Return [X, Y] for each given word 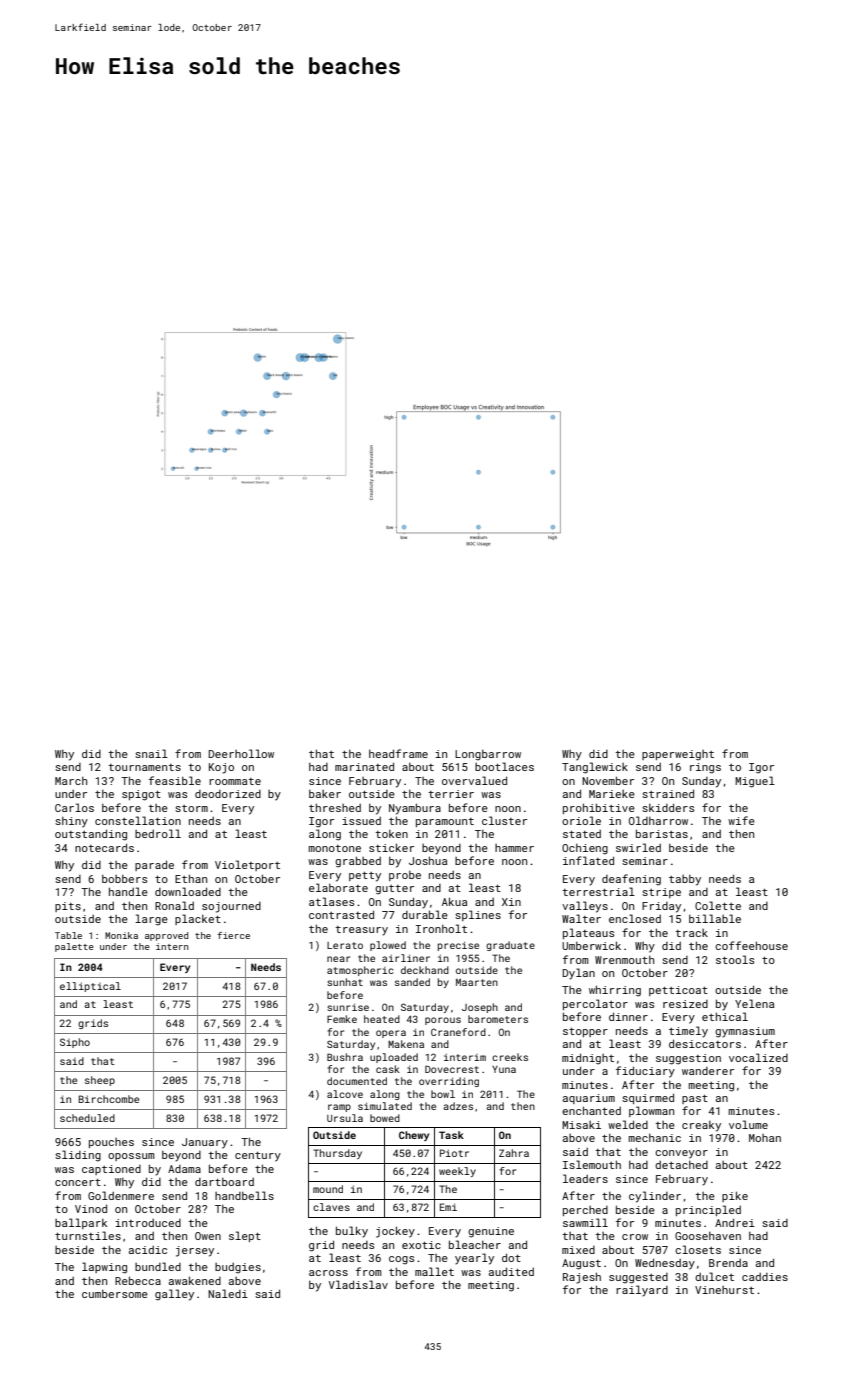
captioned [111, 1170]
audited [511, 1271]
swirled [638, 847]
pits [68, 907]
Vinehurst [724, 1290]
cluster [504, 820]
